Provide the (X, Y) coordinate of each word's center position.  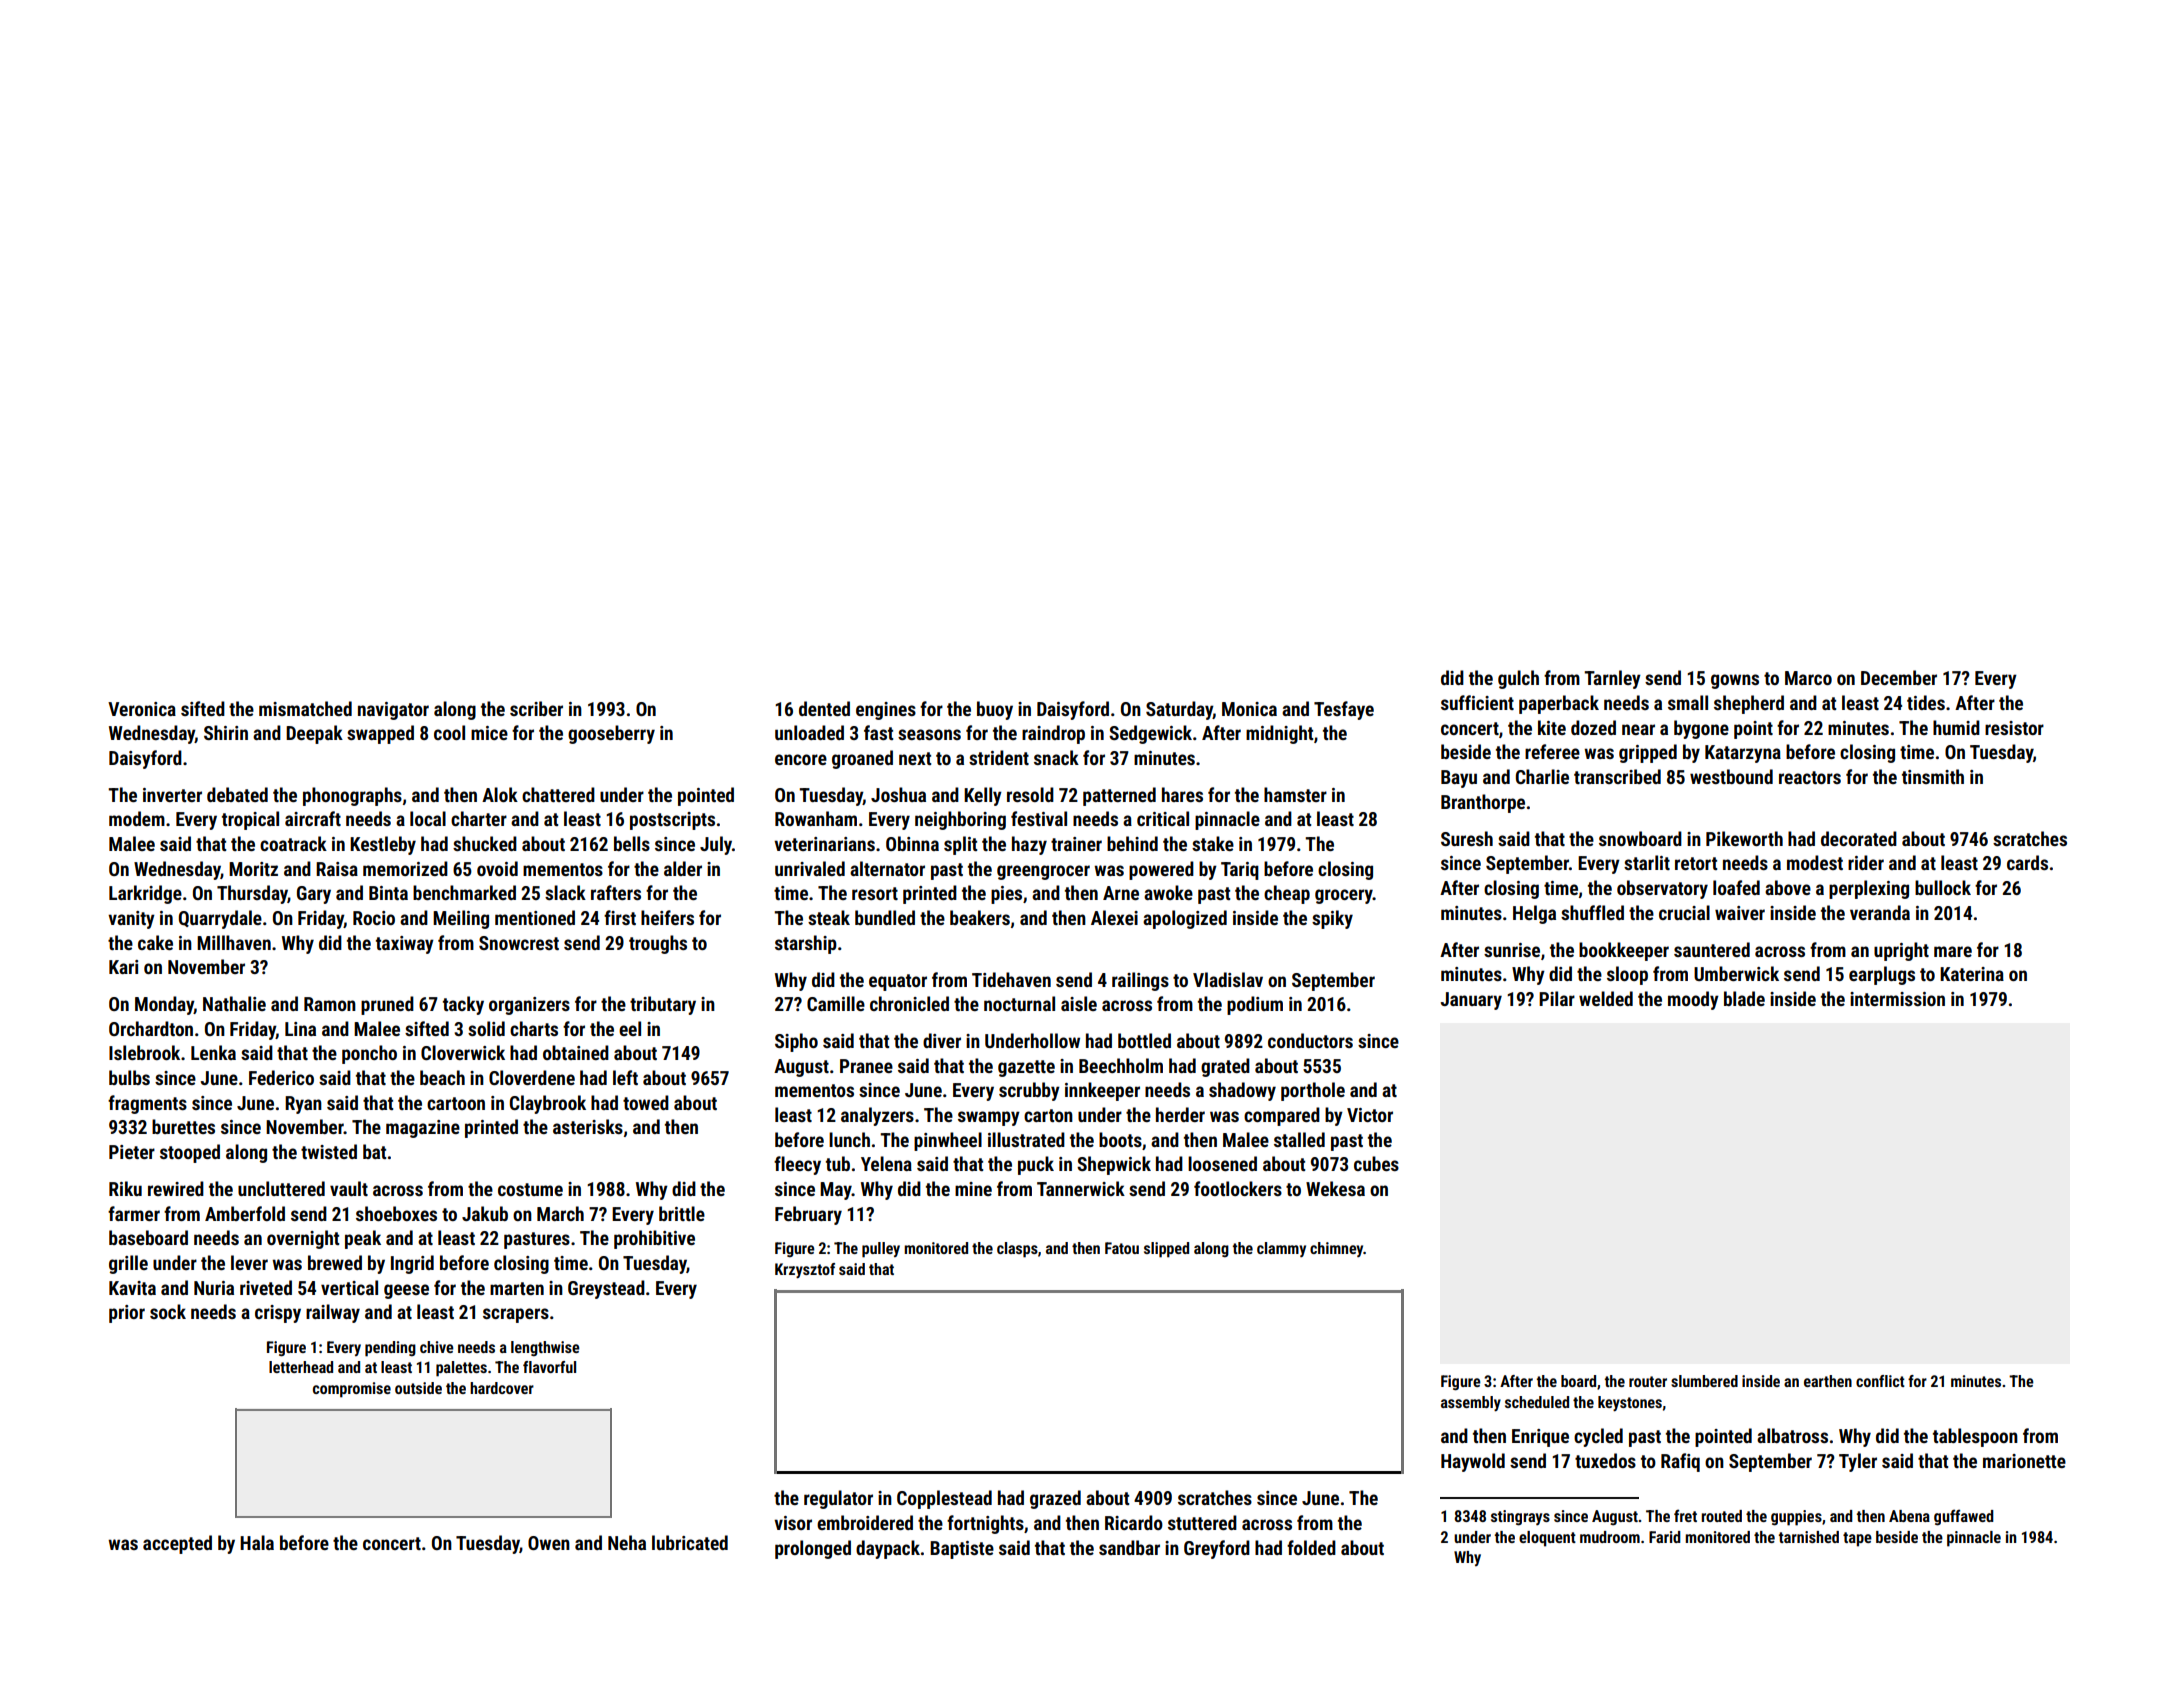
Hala (257, 1542)
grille (128, 1264)
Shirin (226, 732)
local (428, 818)
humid (1956, 727)
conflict (1880, 1381)
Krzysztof (805, 1270)
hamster (1295, 794)
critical (1163, 818)
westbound (1731, 776)
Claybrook (548, 1104)
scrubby (1029, 1091)
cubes (1376, 1163)
